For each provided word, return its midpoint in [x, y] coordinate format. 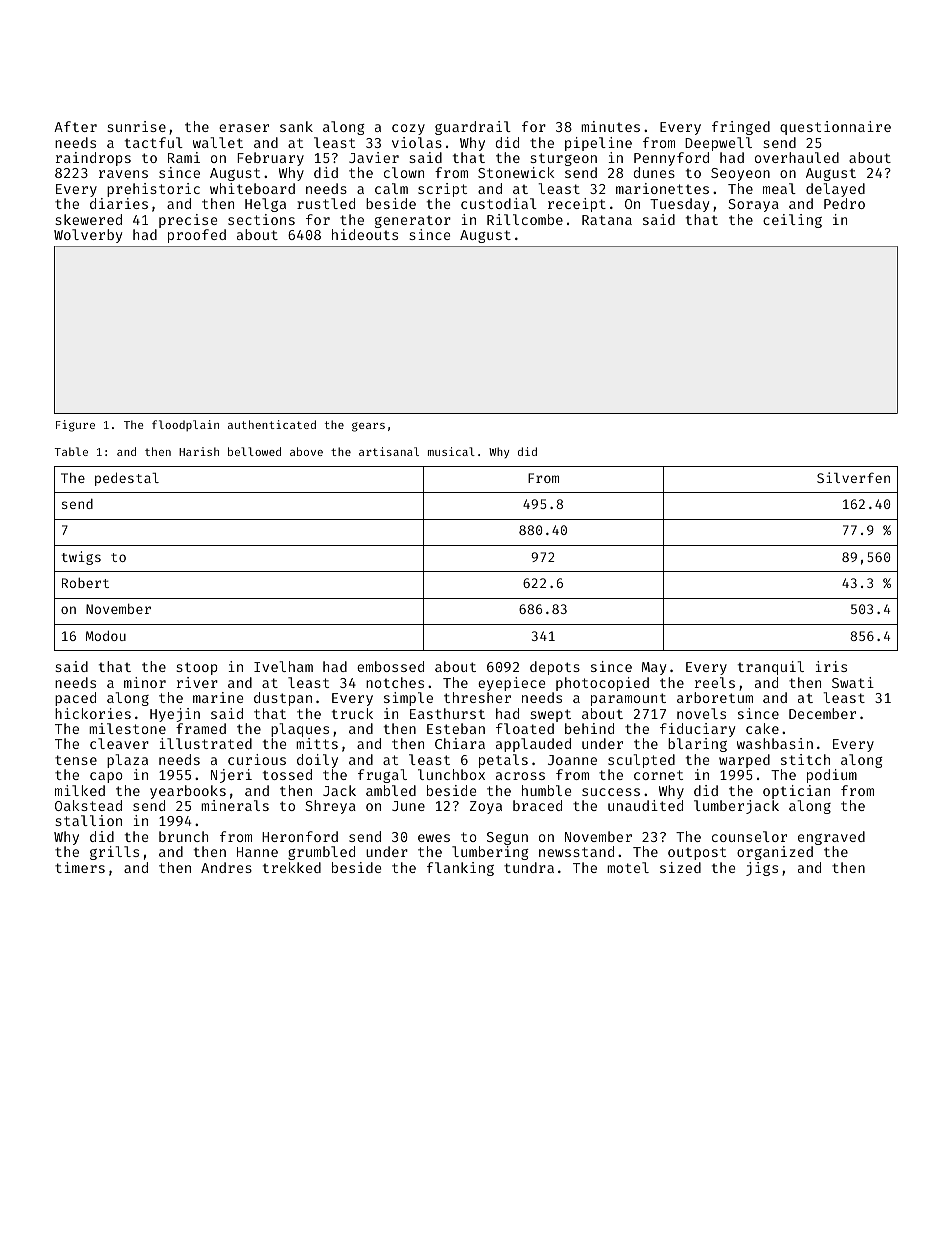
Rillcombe [525, 219]
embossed [390, 666]
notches [395, 682]
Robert [85, 583]
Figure [75, 426]
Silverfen [853, 477]
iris [831, 666]
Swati [853, 682]
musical [451, 451]
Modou [106, 636]
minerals [235, 805]
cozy [408, 129]
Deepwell [718, 144]
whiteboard [252, 188]
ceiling [792, 221]
